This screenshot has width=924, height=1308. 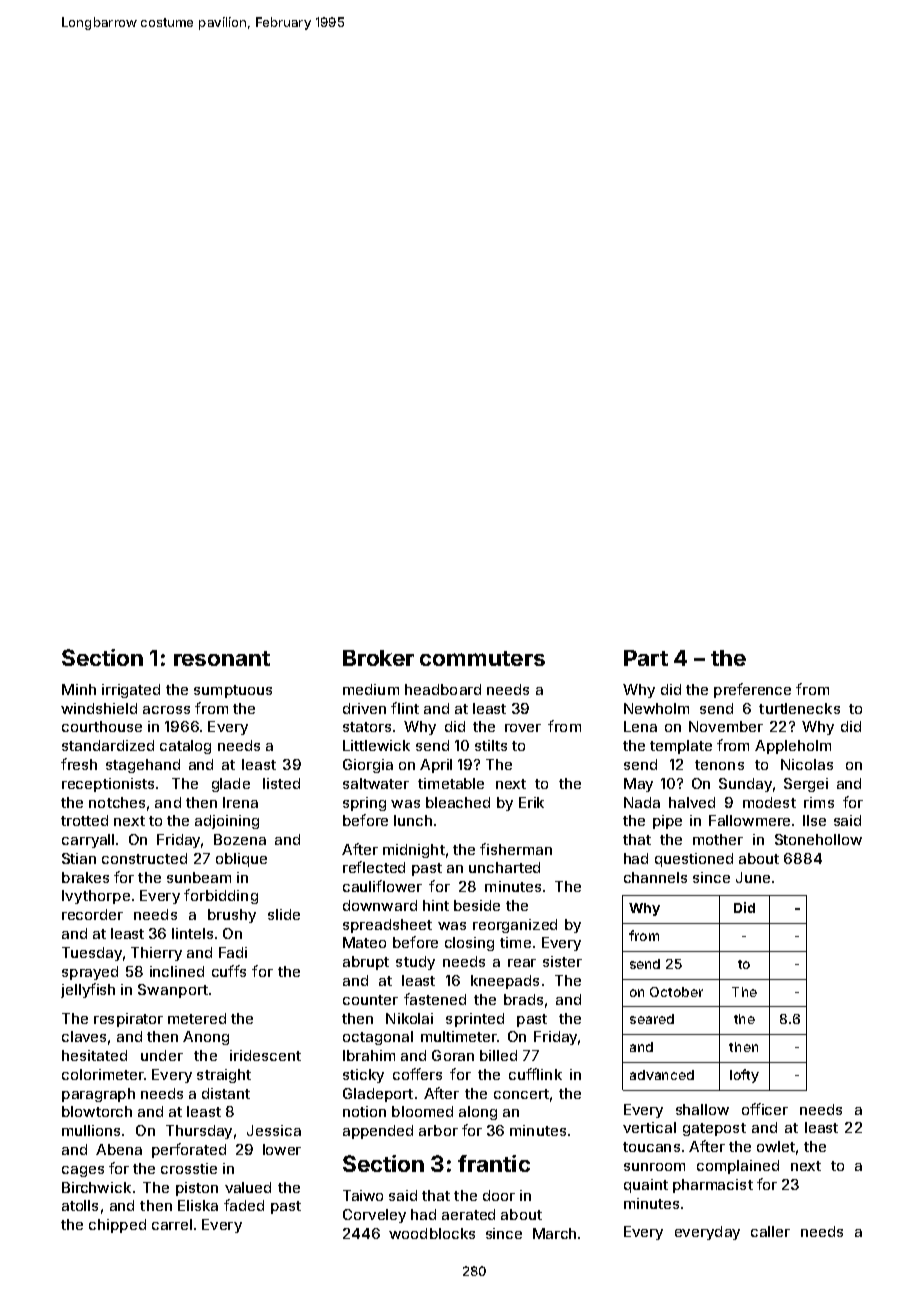 What do you see at coordinates (491, 745) in the screenshot?
I see `stilts` at bounding box center [491, 745].
